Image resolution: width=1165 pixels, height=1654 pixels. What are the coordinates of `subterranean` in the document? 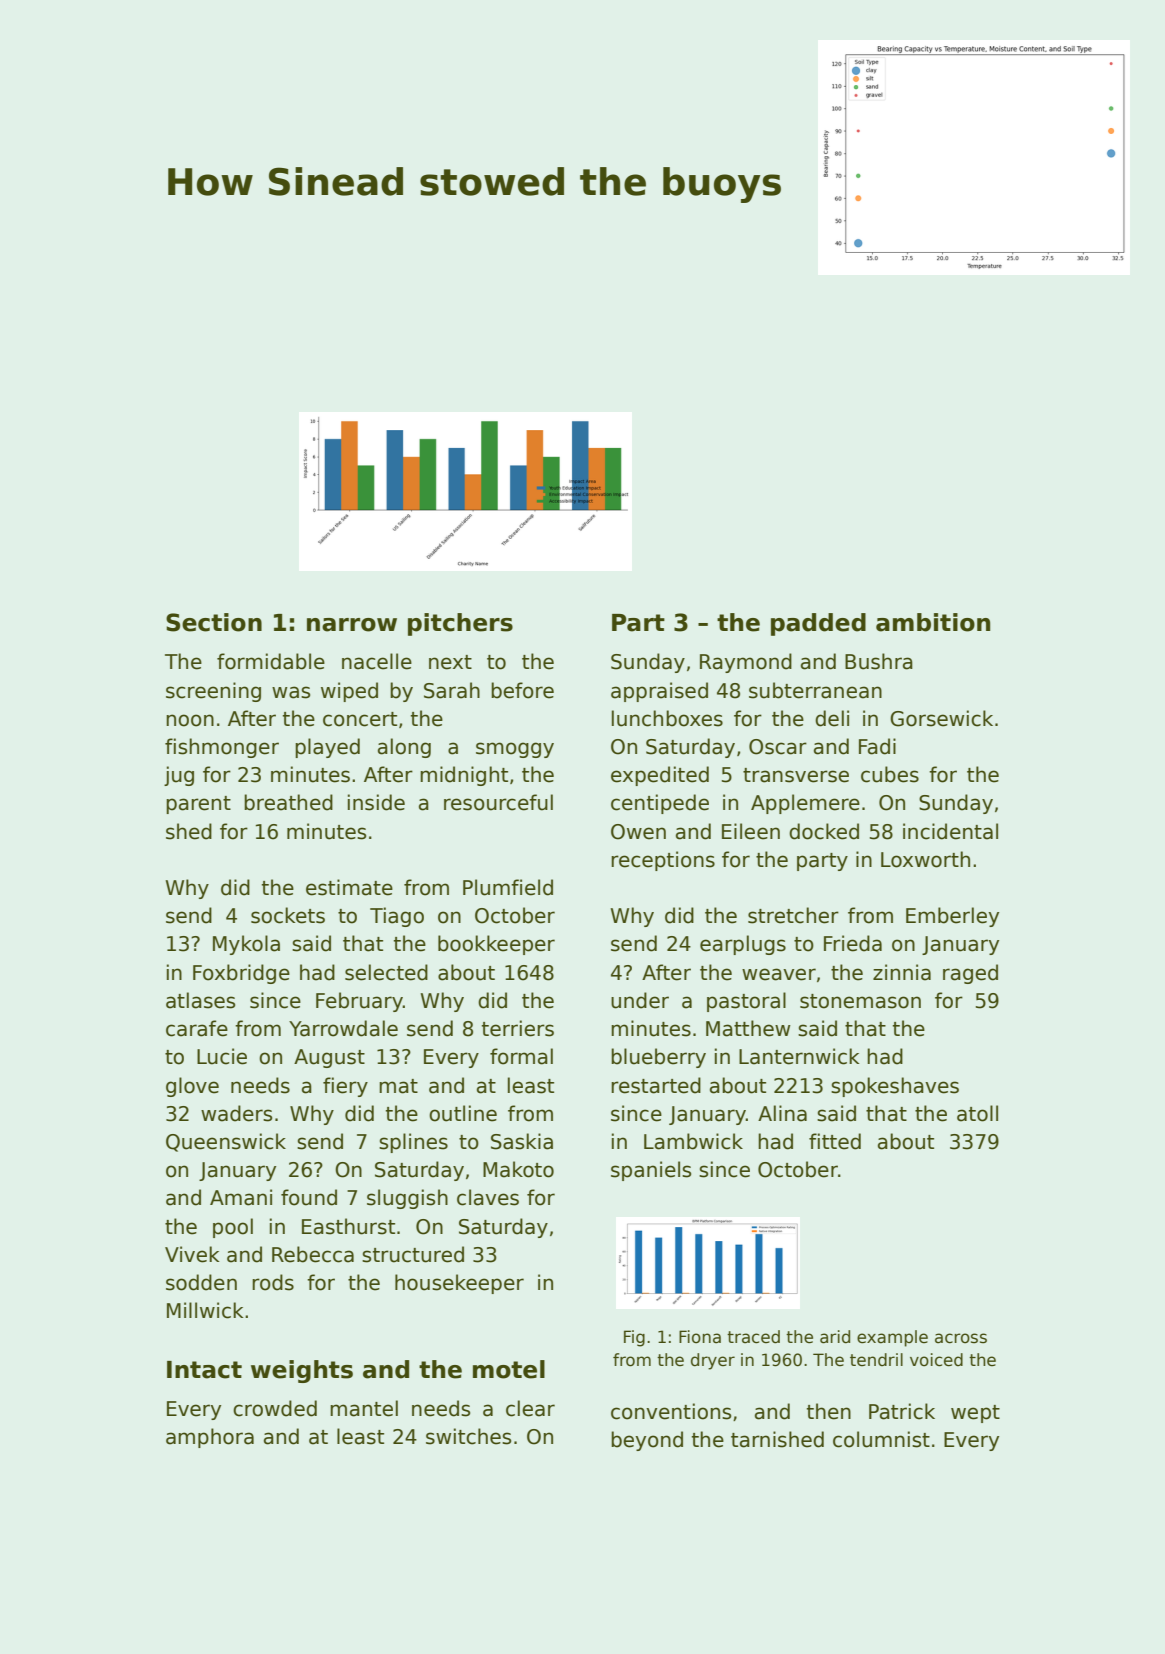 It's located at (815, 690).
